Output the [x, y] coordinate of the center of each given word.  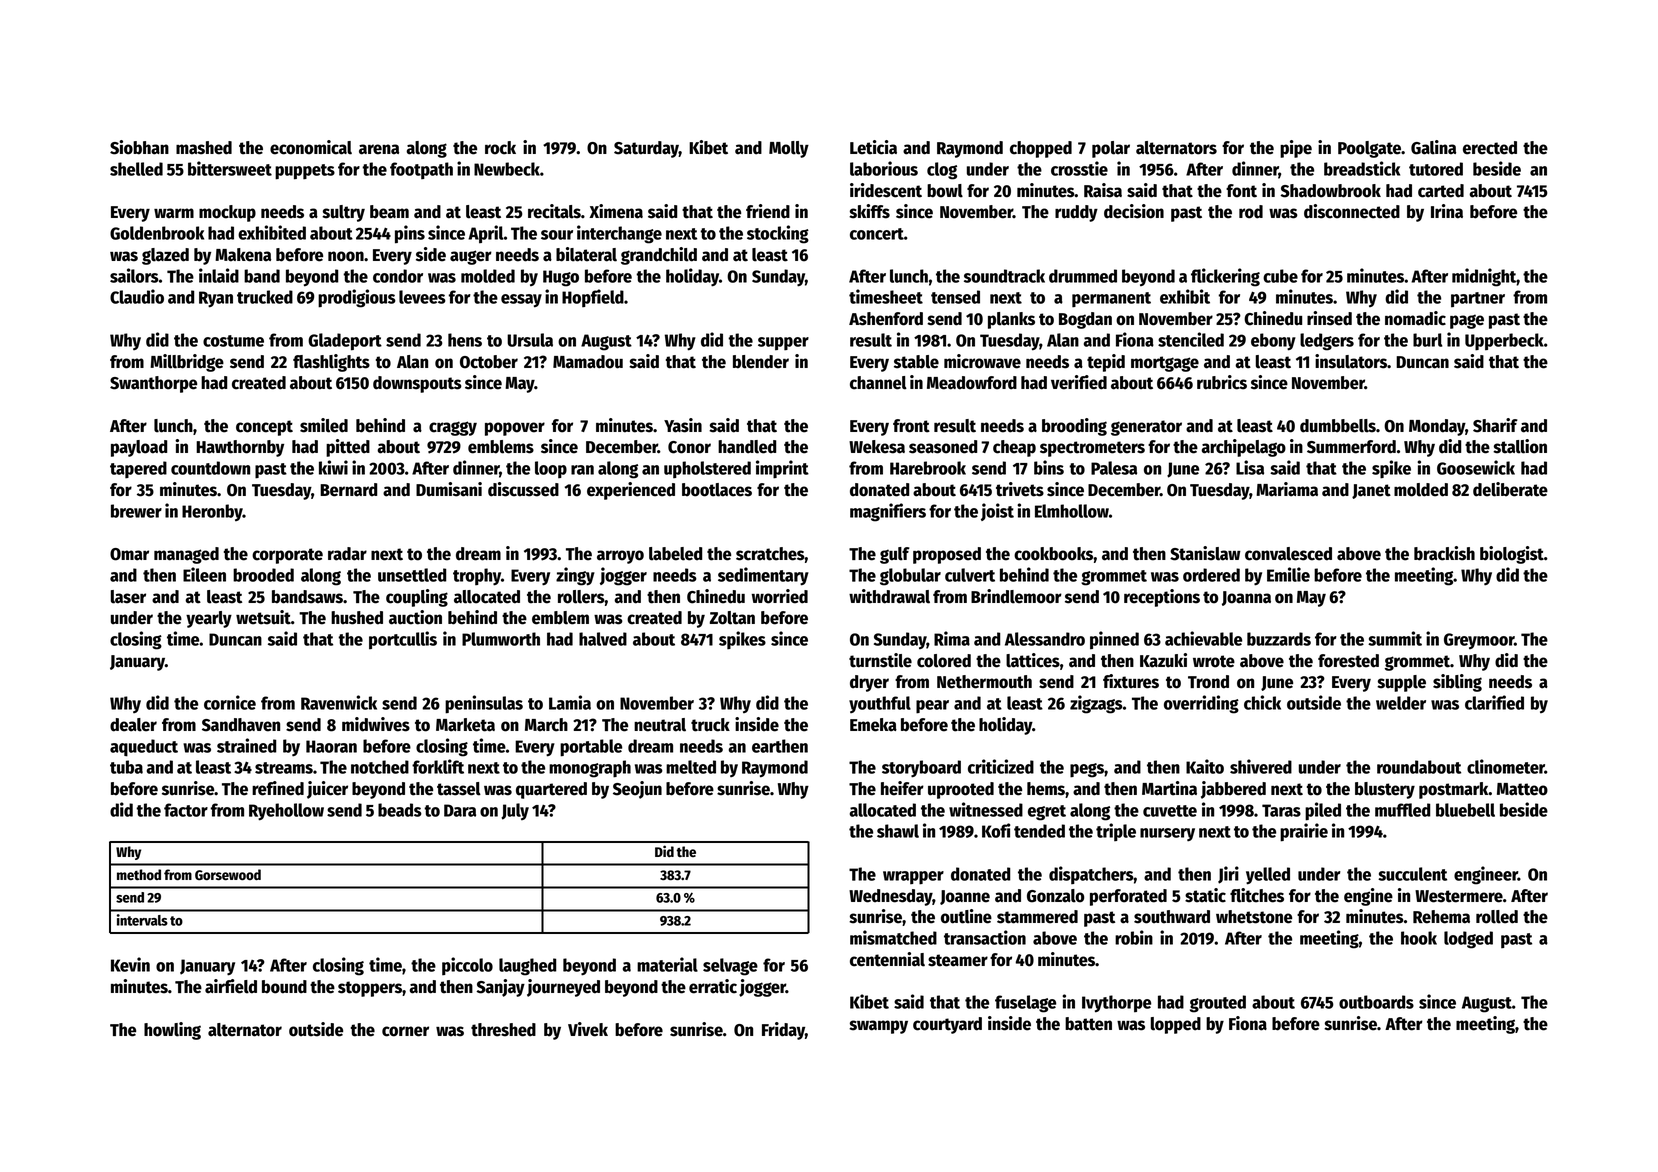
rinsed [1329, 318]
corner [405, 1031]
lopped [1176, 1025]
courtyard [947, 1025]
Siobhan [139, 147]
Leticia [873, 147]
